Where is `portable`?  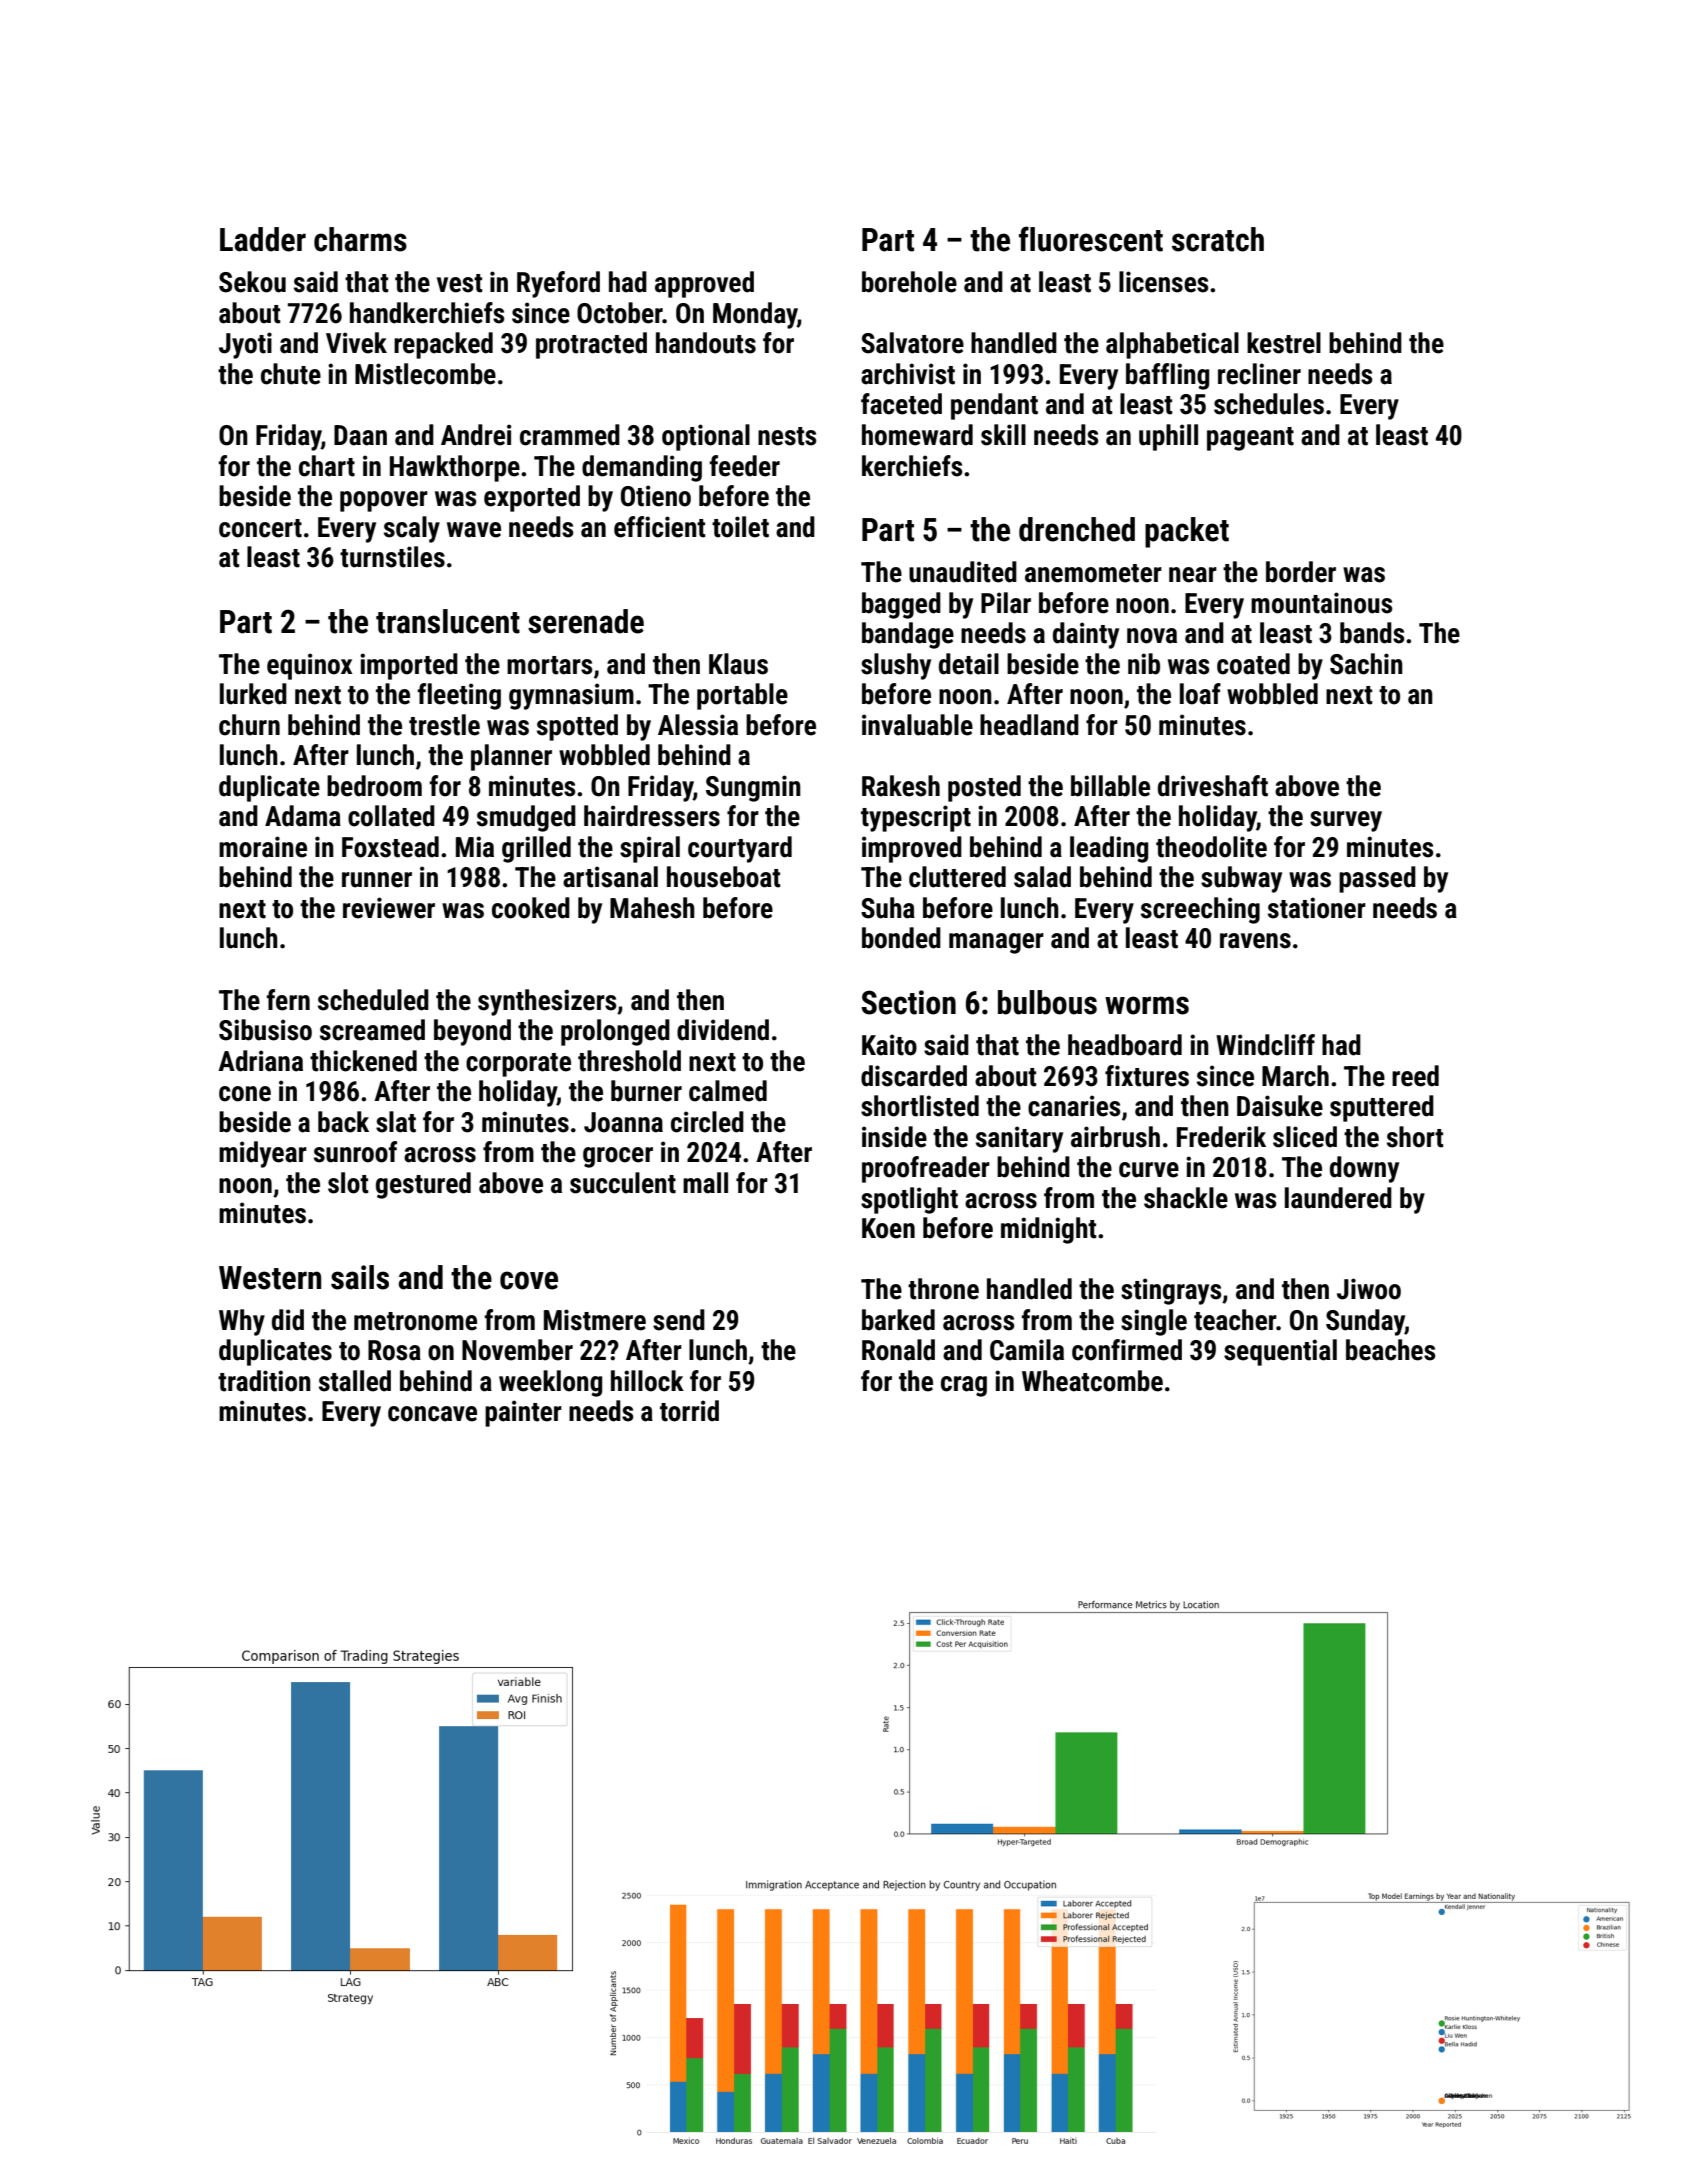
portable is located at coordinates (742, 696).
